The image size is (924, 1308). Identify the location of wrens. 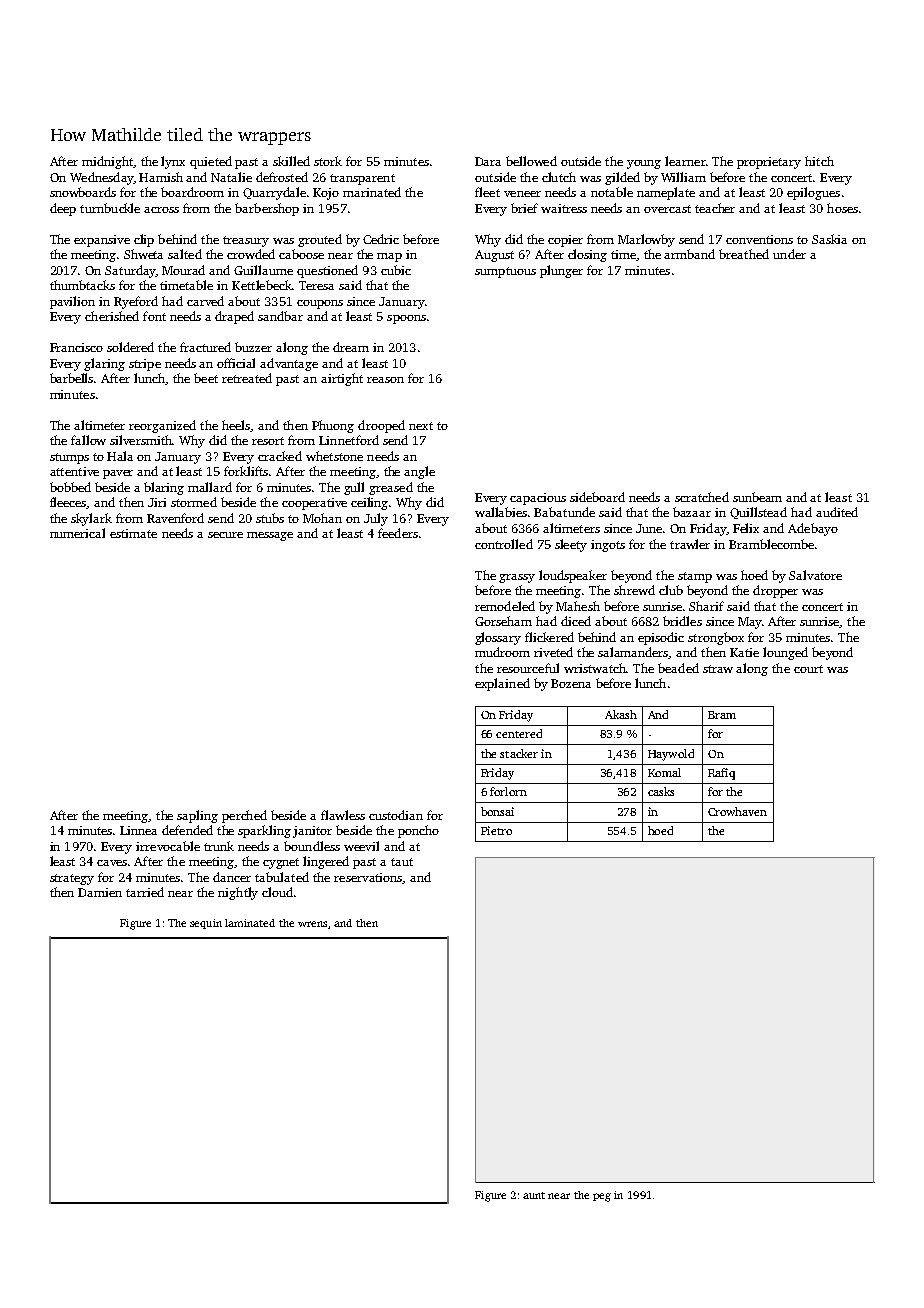
(312, 924).
